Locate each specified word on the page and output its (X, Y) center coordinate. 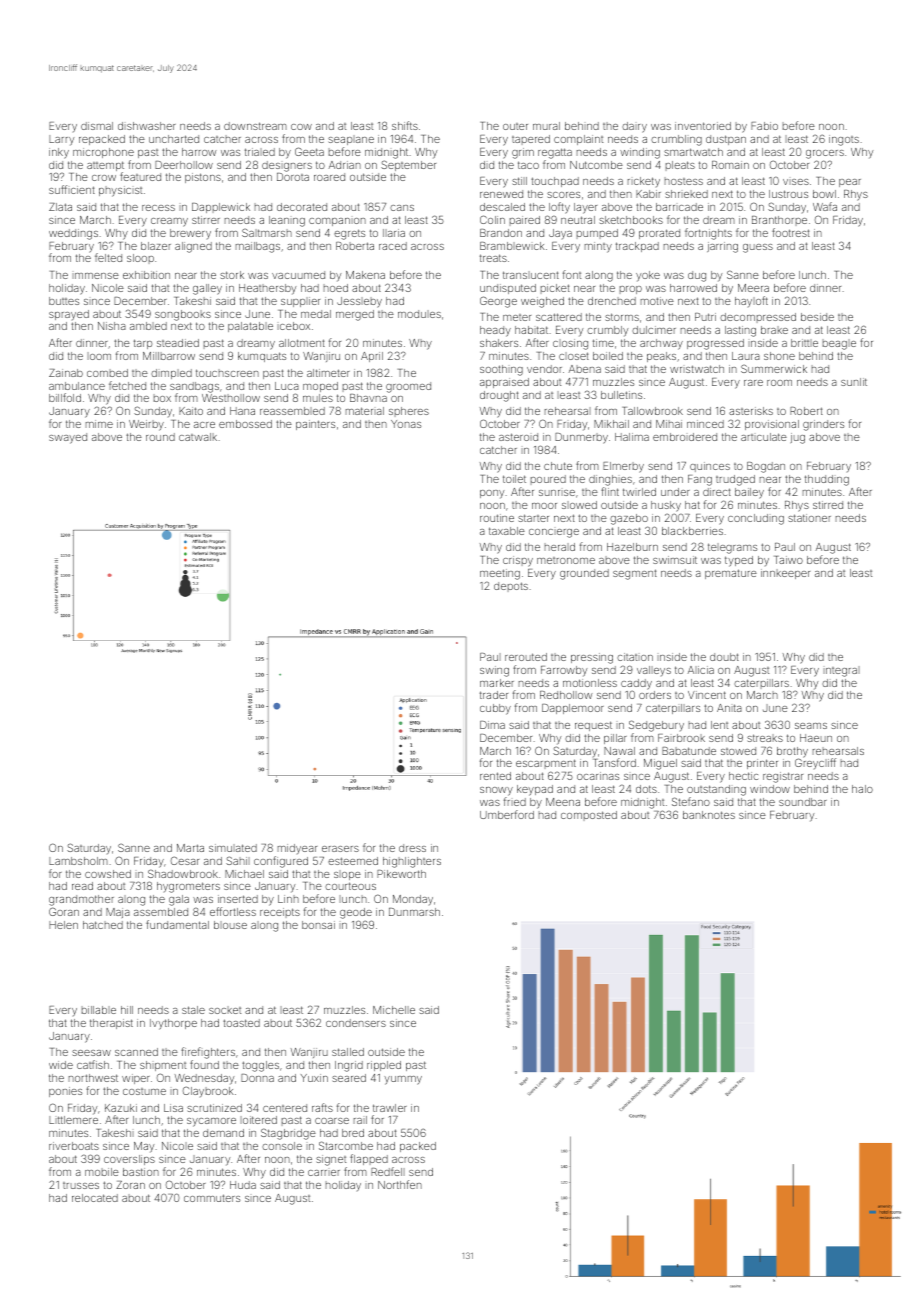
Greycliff (815, 763)
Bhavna (368, 398)
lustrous (788, 194)
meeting (500, 574)
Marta (190, 848)
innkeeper (785, 574)
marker (497, 683)
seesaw (91, 1053)
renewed (501, 194)
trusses (81, 1185)
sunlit (854, 382)
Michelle (394, 1010)
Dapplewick (221, 208)
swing (494, 671)
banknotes (709, 815)
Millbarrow (169, 356)
